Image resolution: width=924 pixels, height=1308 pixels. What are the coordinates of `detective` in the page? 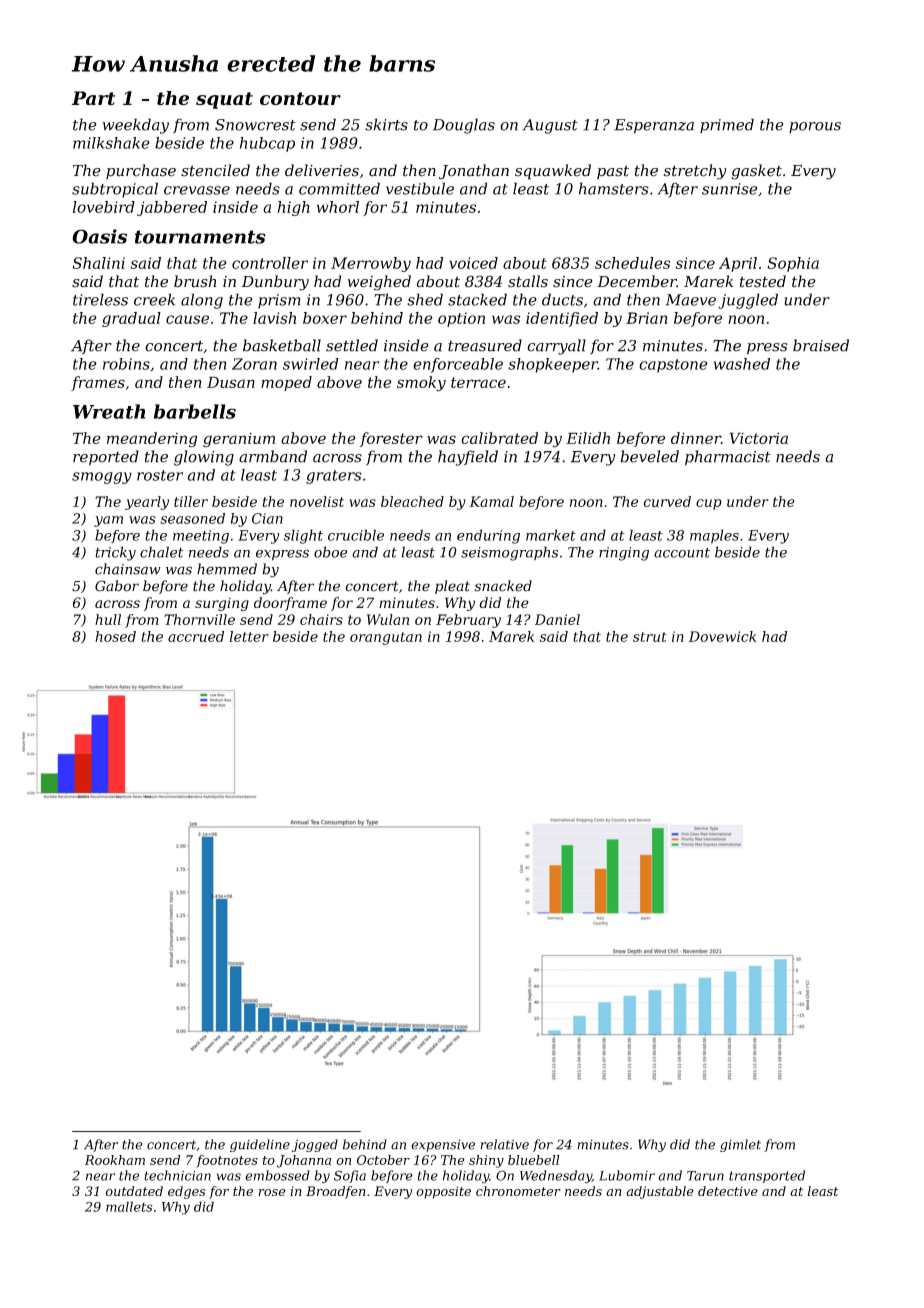 It's located at (728, 1191).
